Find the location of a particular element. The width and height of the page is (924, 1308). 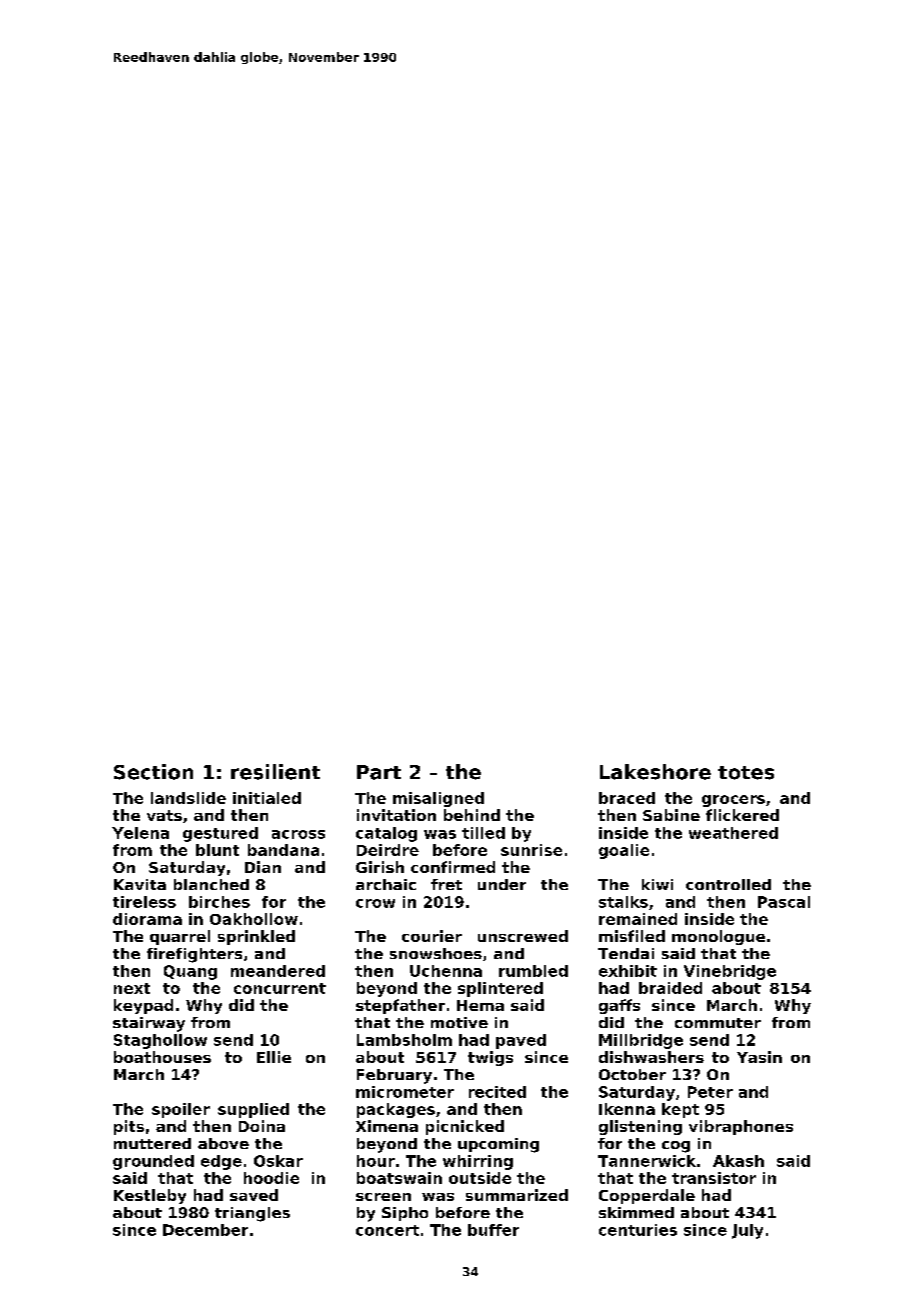

weathered is located at coordinates (733, 833).
